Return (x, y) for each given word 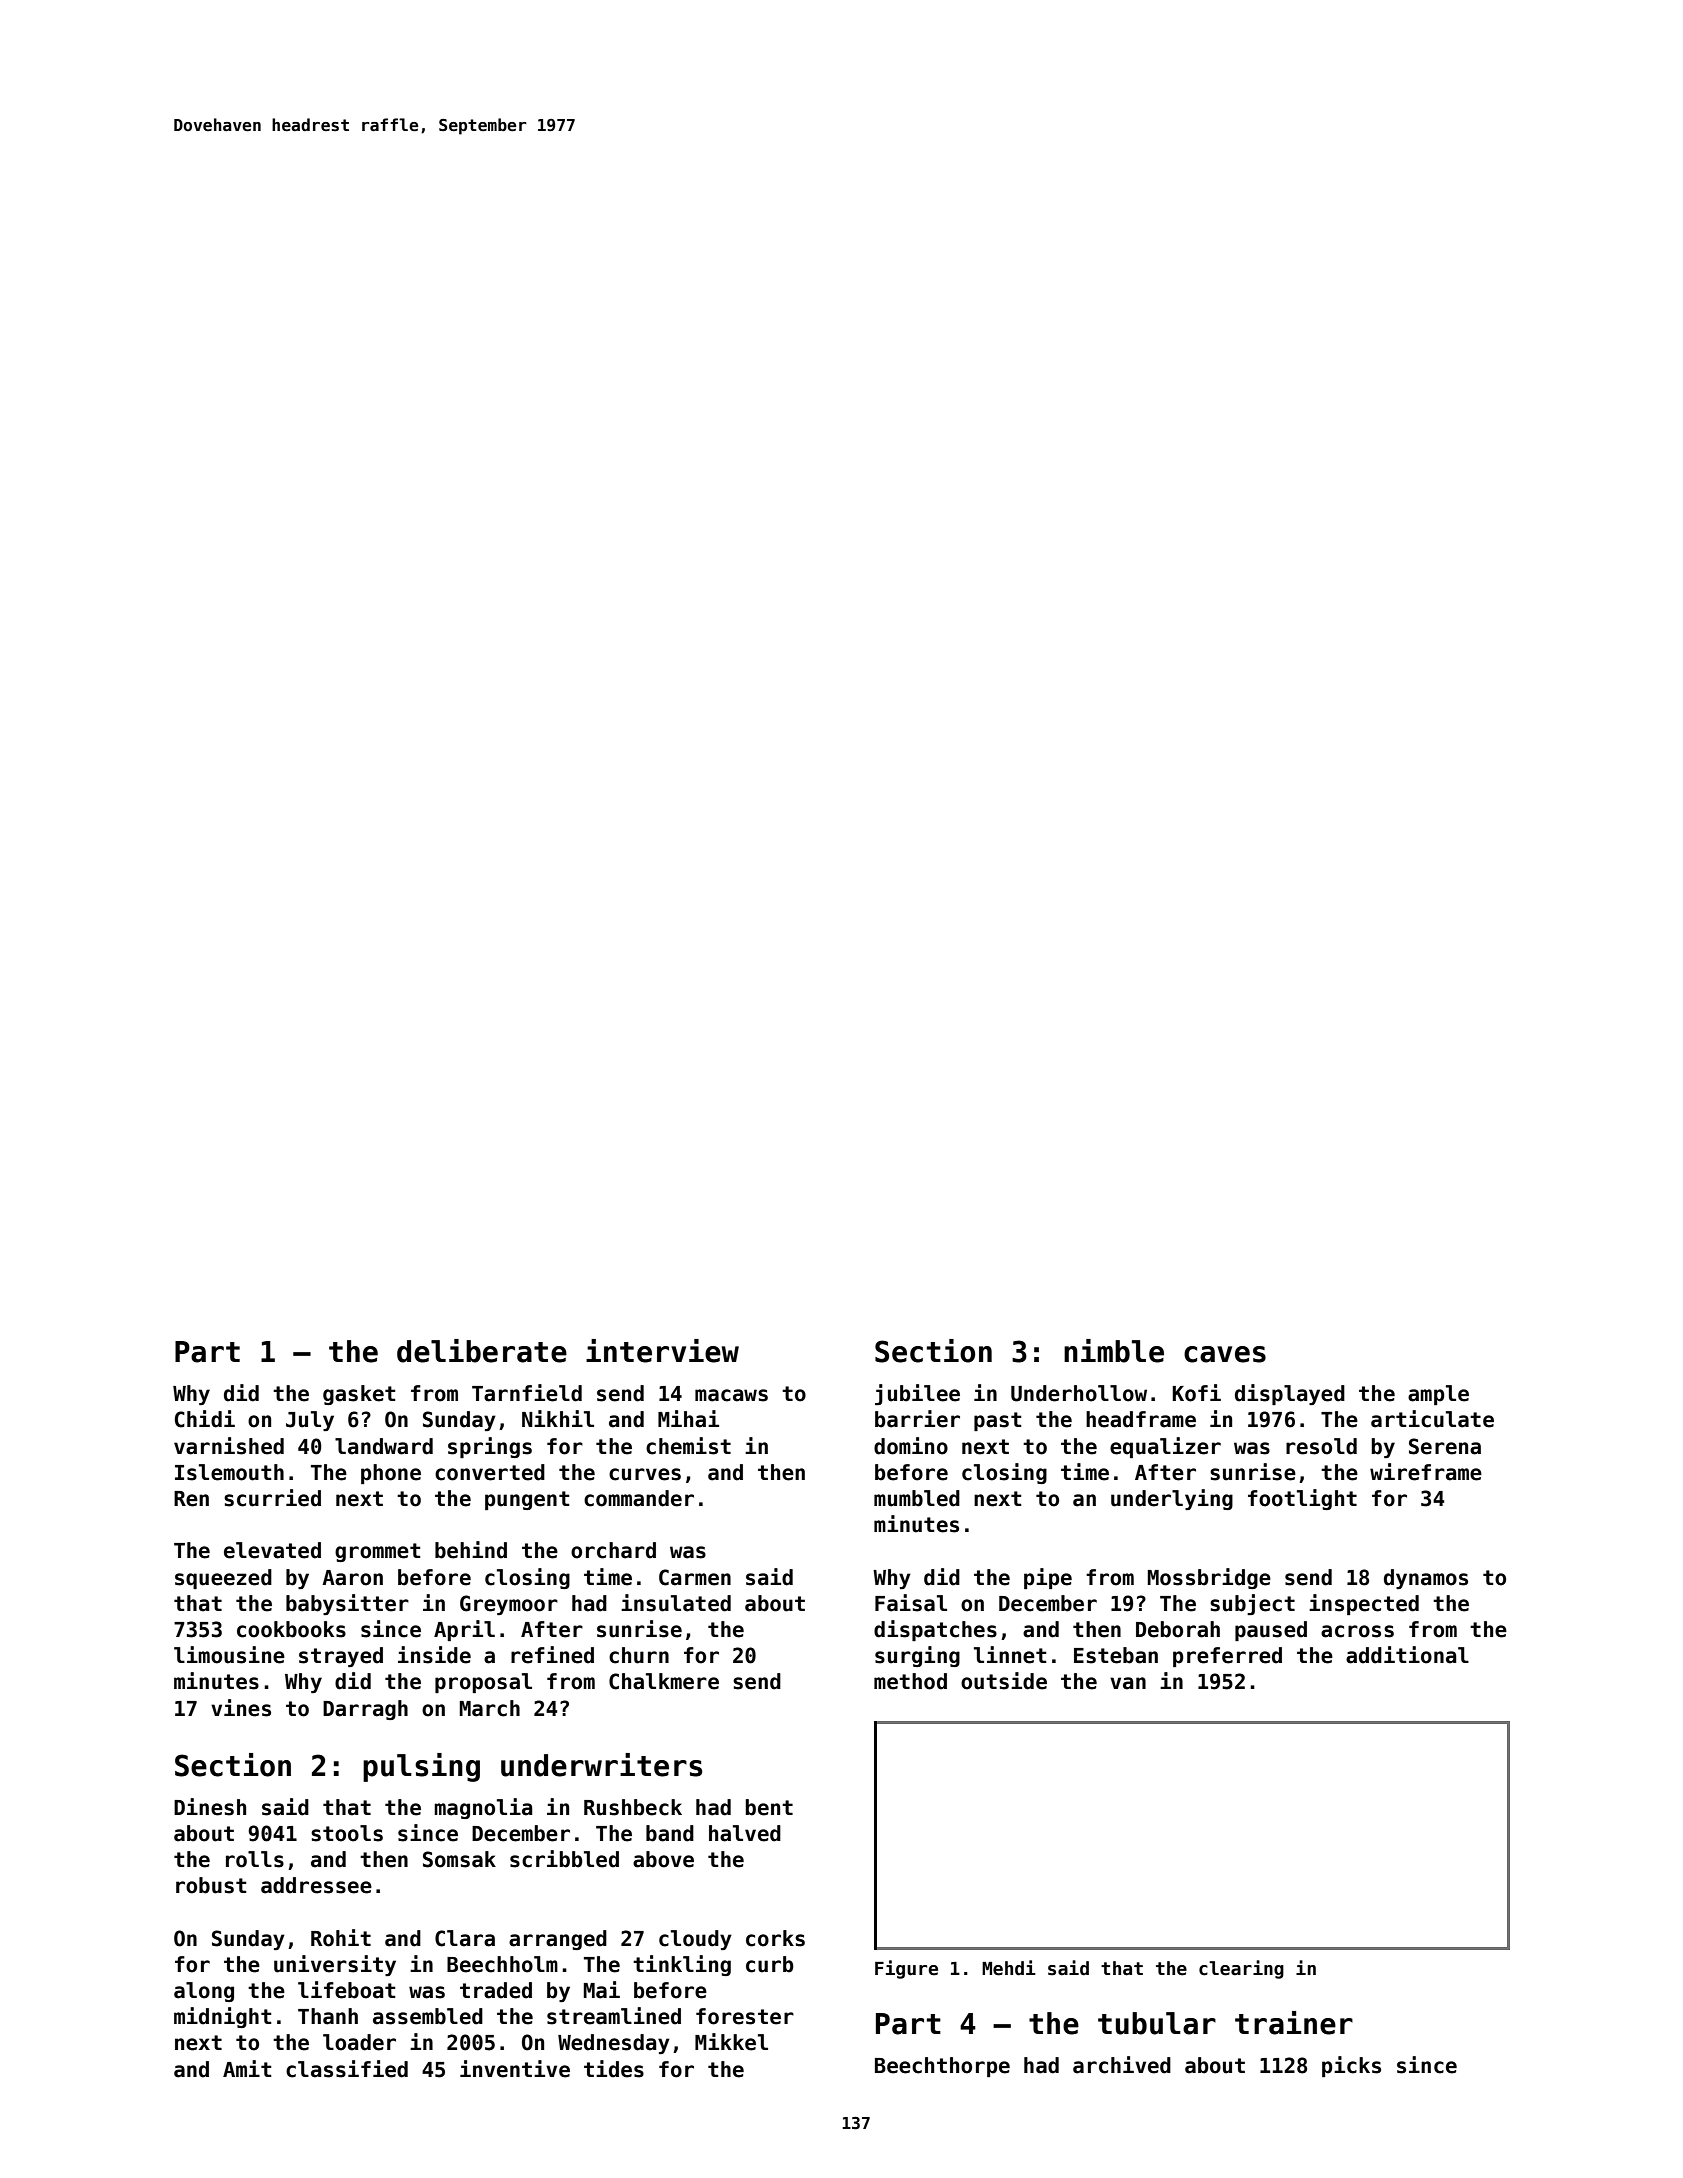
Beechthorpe (942, 2067)
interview (662, 1351)
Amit (247, 2068)
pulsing (421, 1767)
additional (1407, 1655)
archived (1122, 2065)
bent (769, 1807)
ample (1438, 1395)
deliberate (482, 1351)
